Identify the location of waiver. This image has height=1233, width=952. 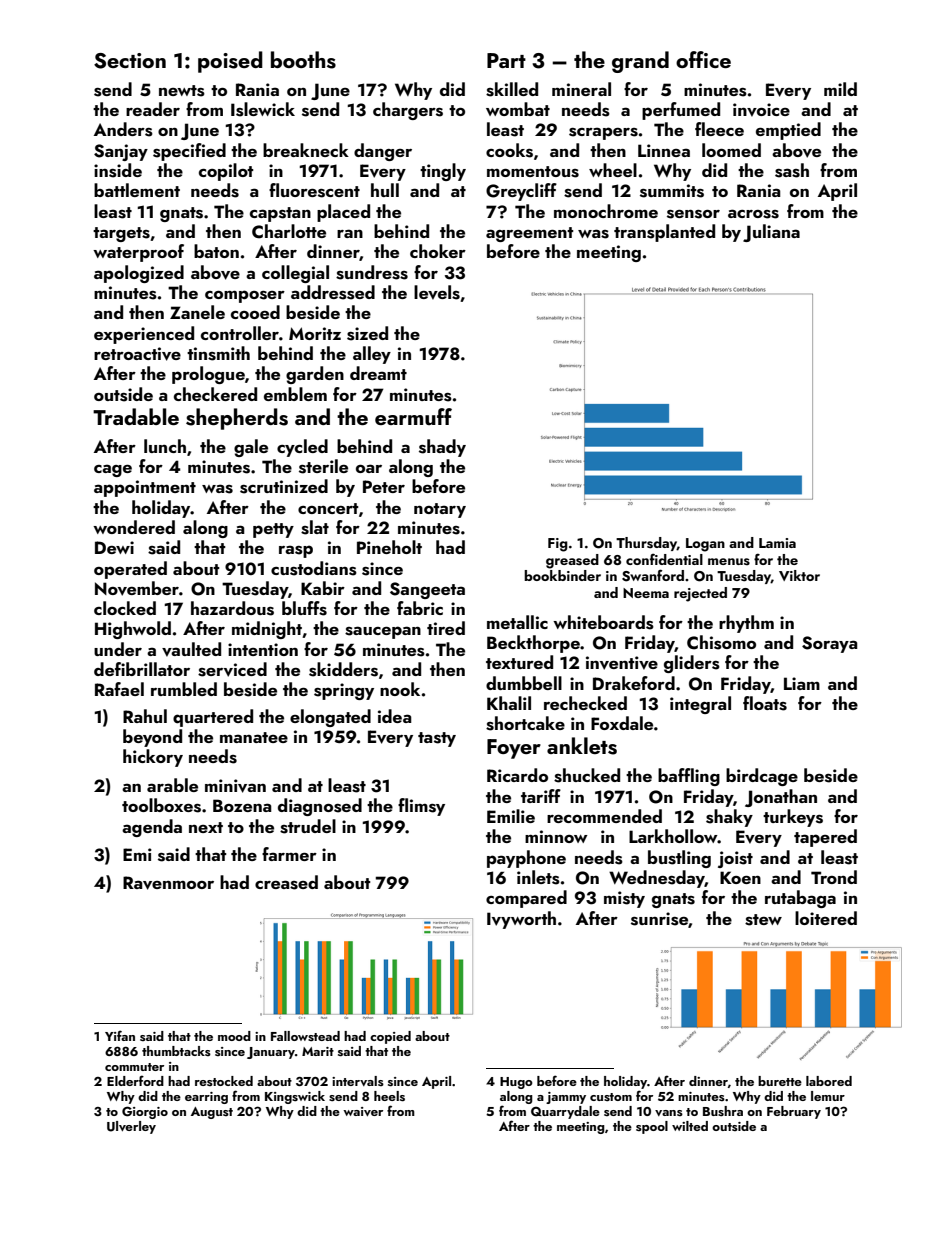
(363, 1111).
